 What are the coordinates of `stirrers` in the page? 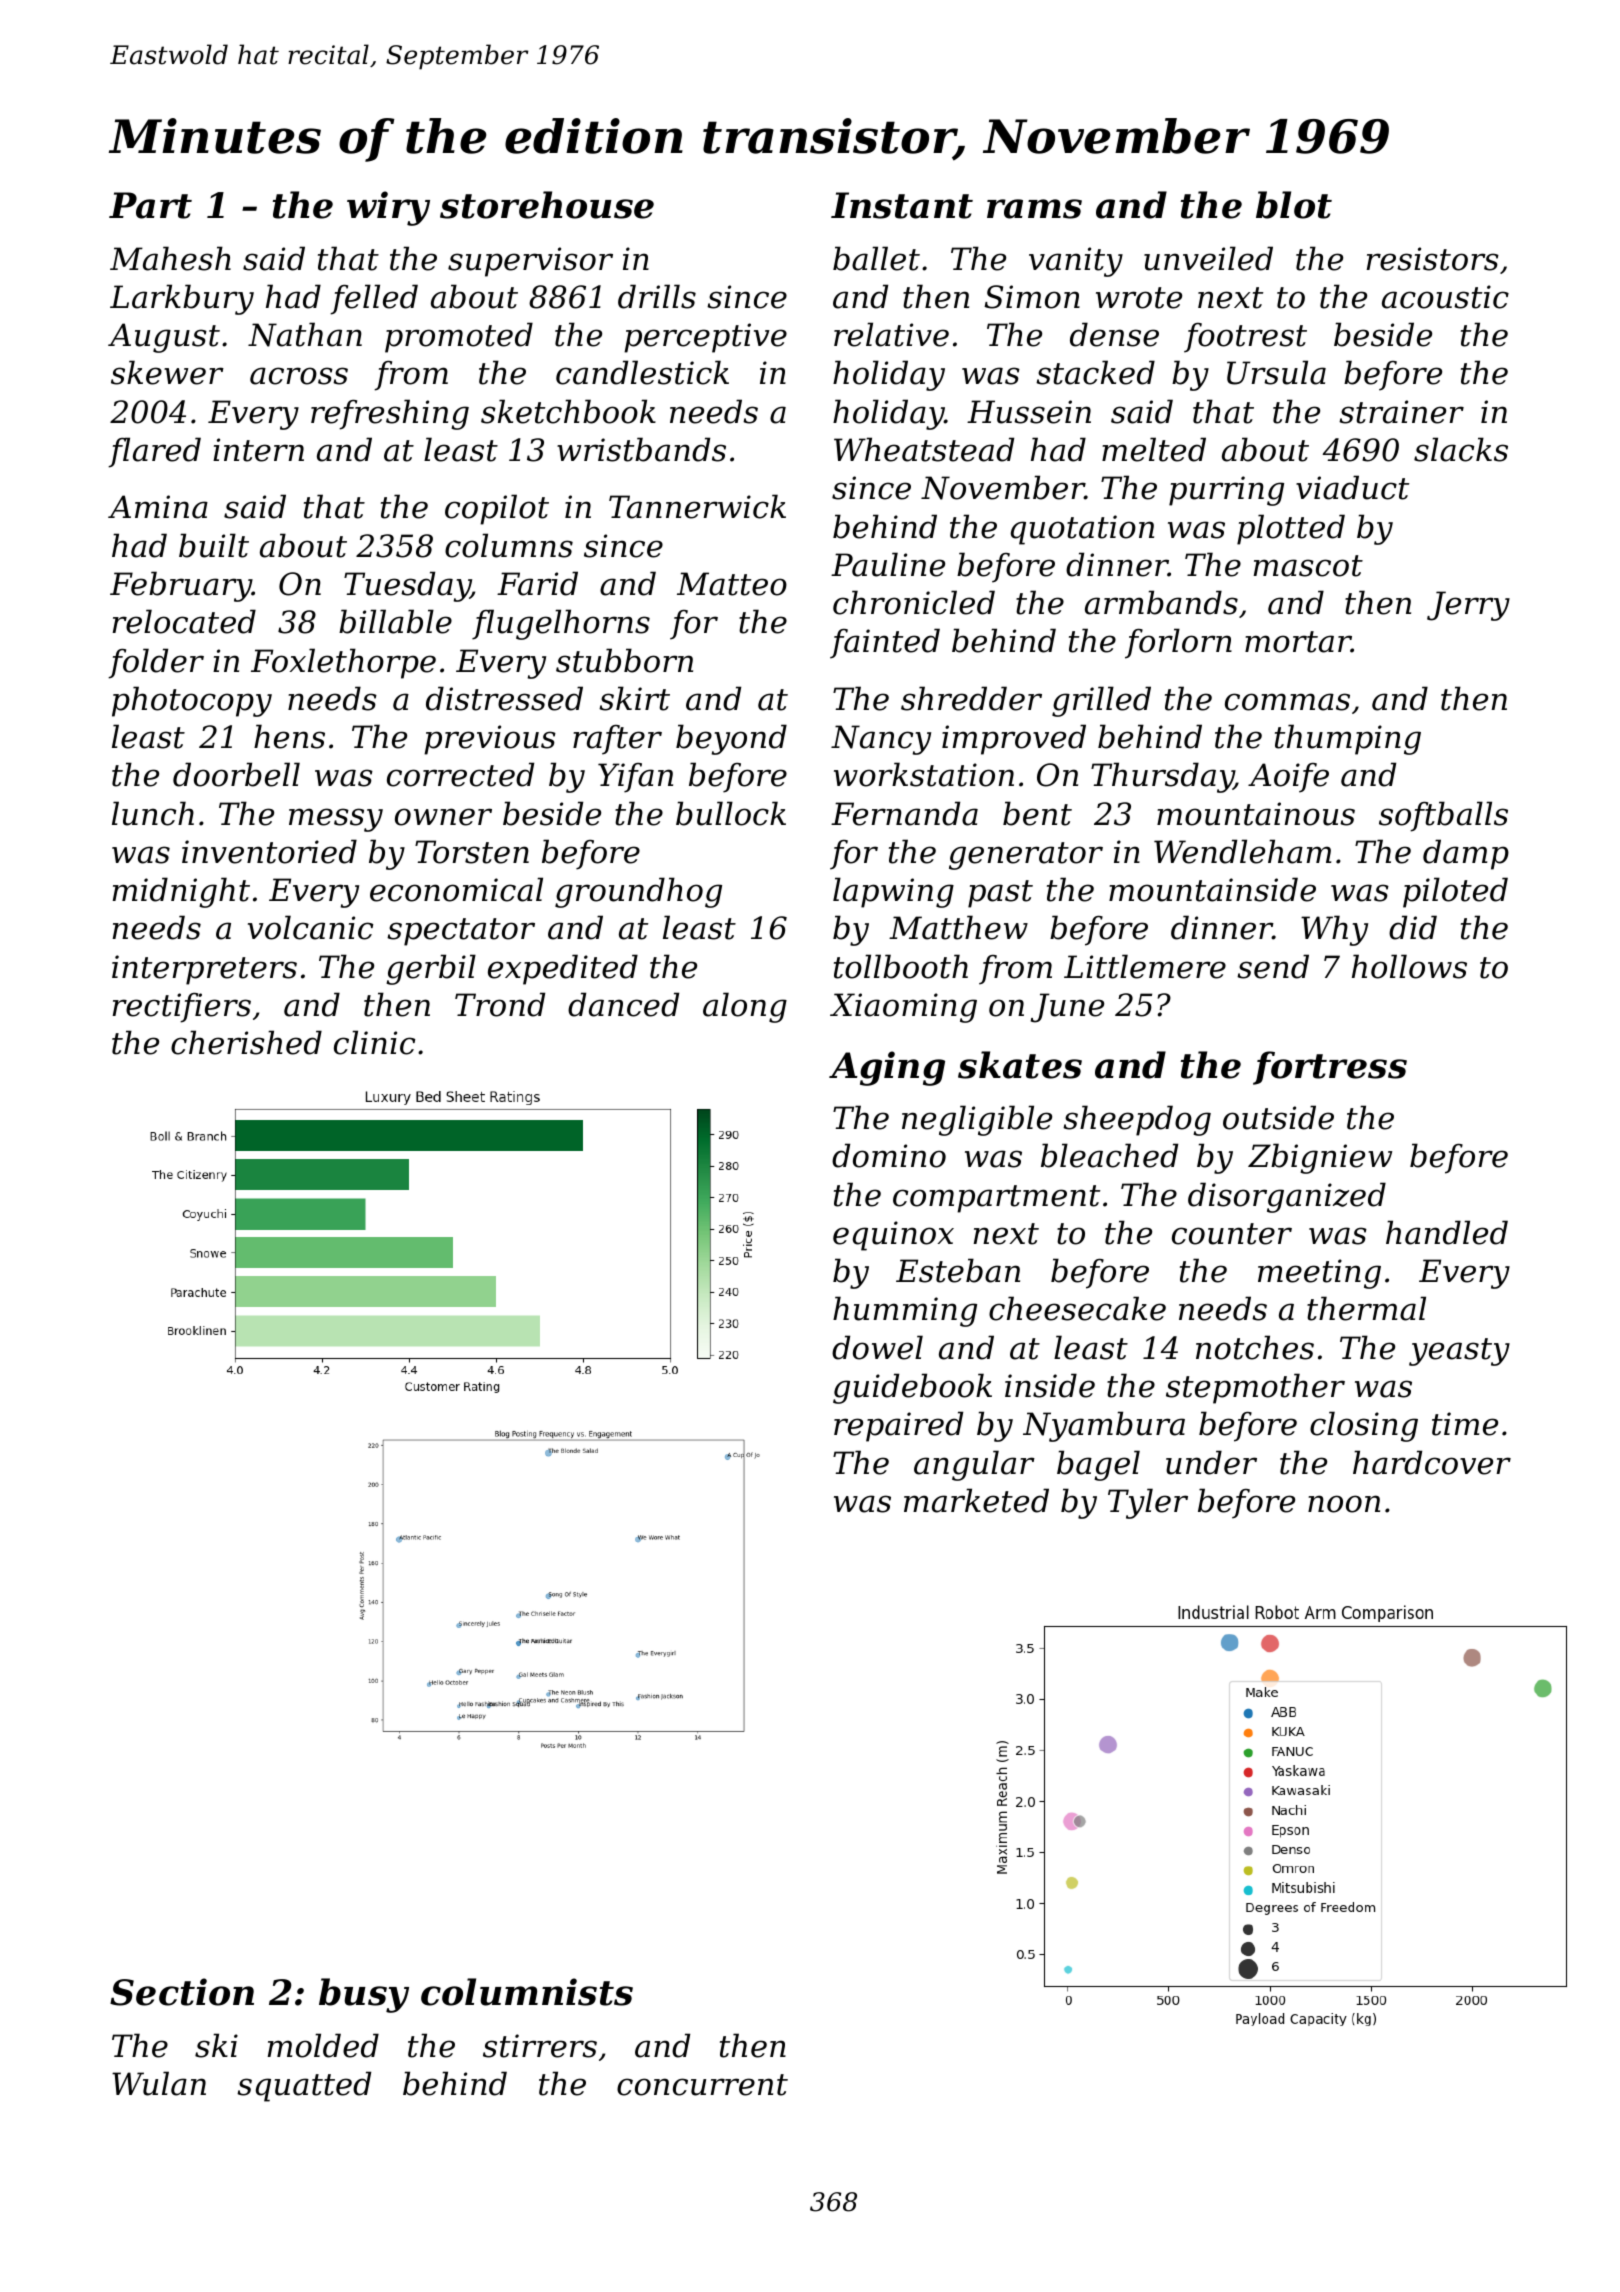 It's located at (540, 2046).
